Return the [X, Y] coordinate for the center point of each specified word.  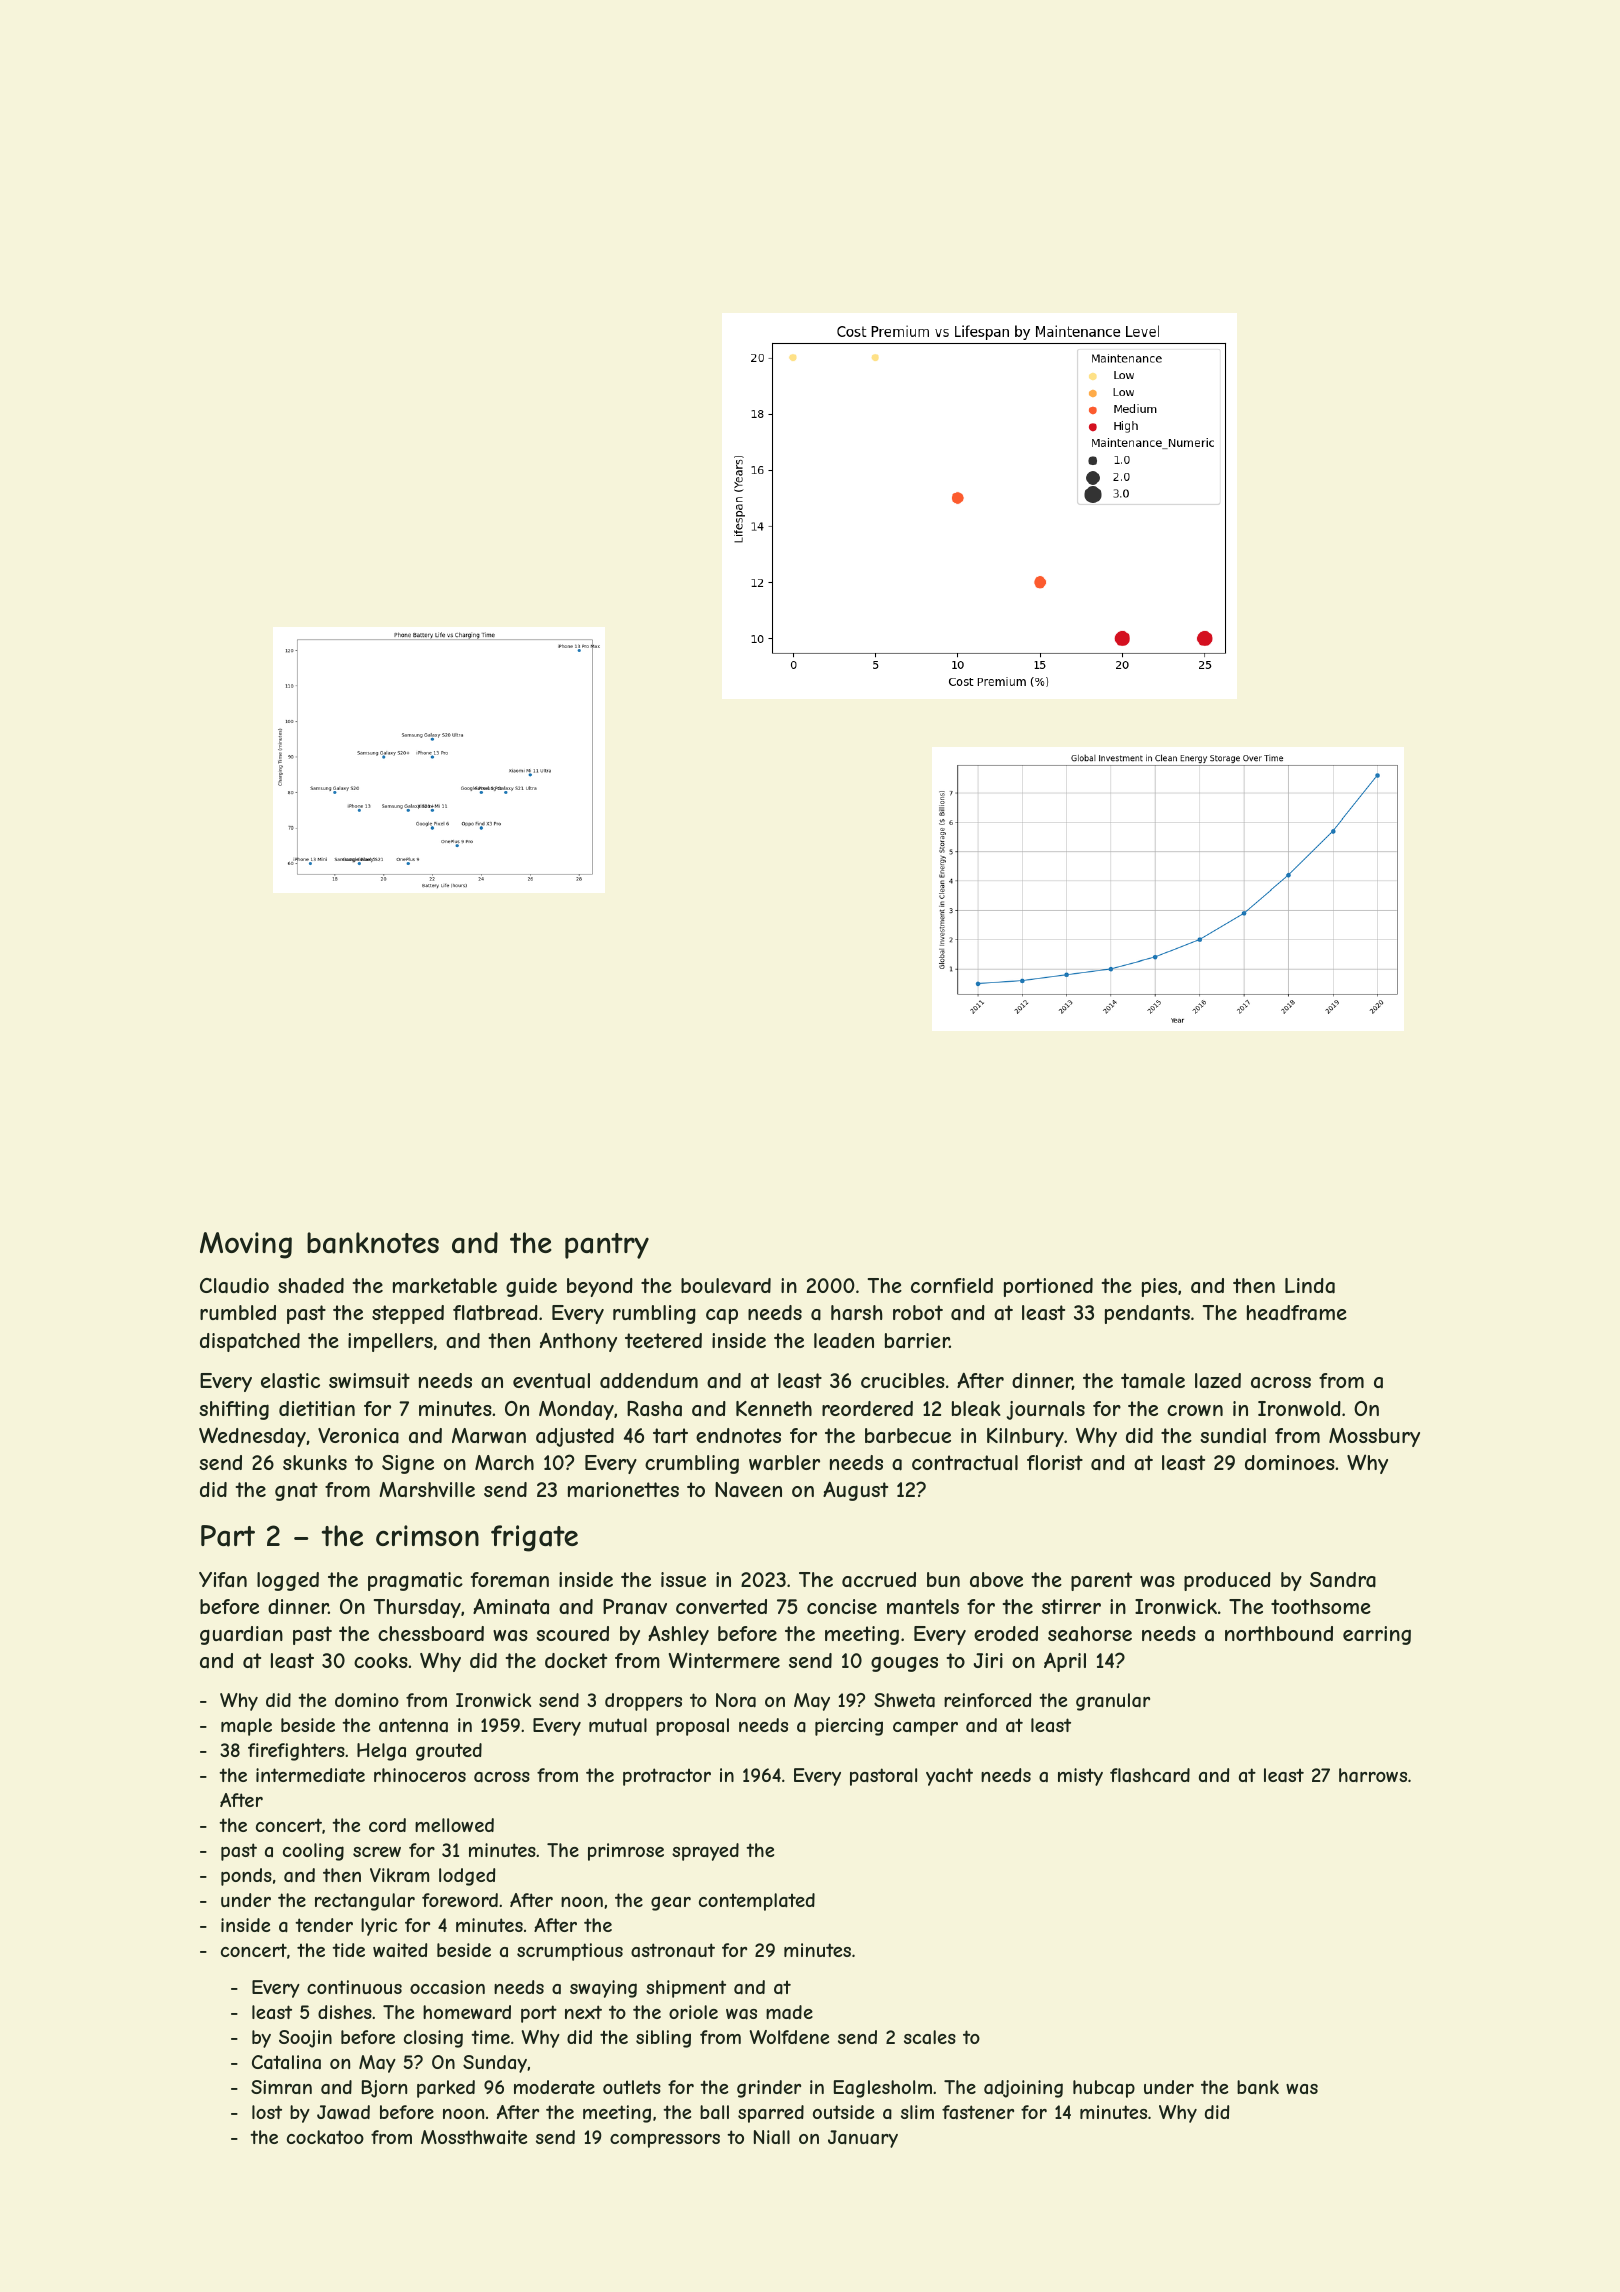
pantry [607, 1246]
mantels [923, 1606]
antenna [413, 1725]
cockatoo [325, 2137]
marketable [445, 1286]
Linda [1310, 1286]
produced [1227, 1581]
